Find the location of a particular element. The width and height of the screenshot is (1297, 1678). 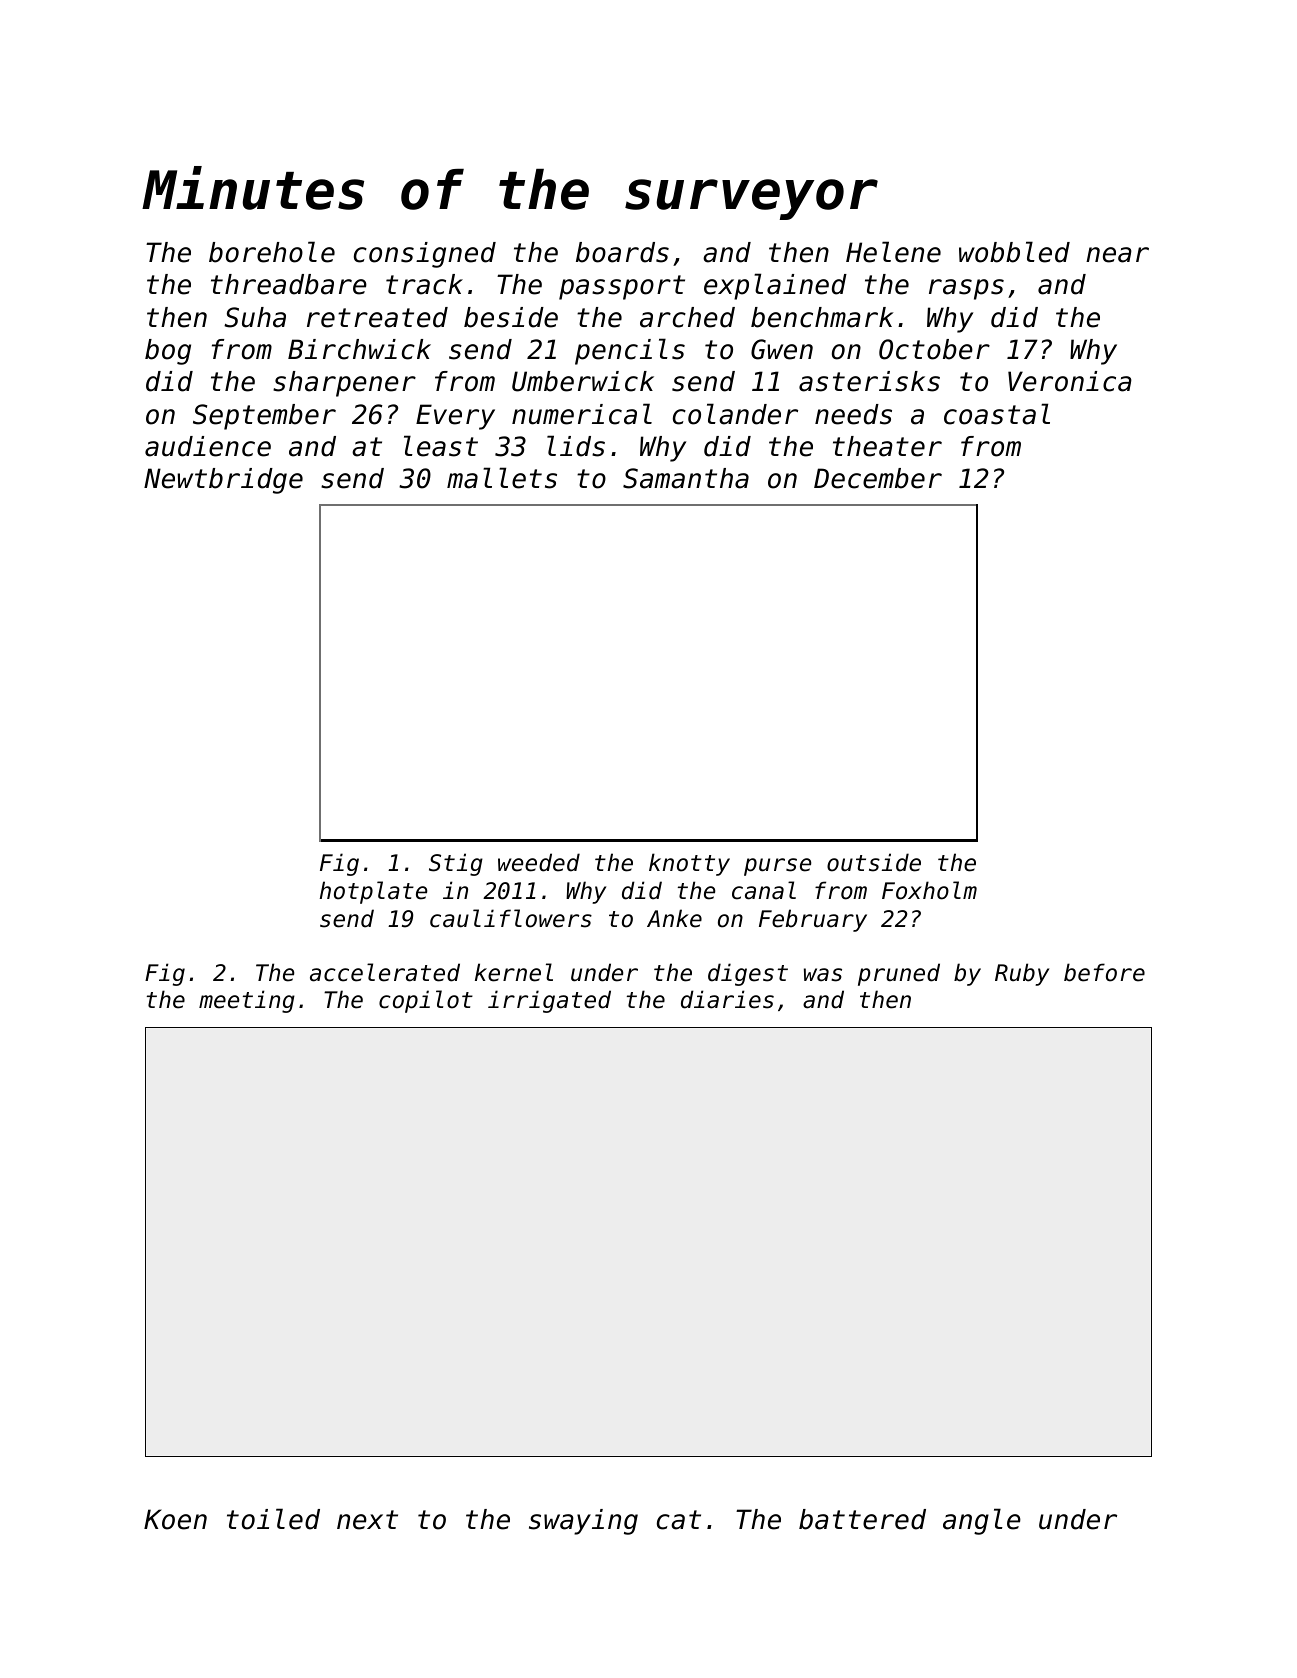

angle is located at coordinates (982, 1521).
